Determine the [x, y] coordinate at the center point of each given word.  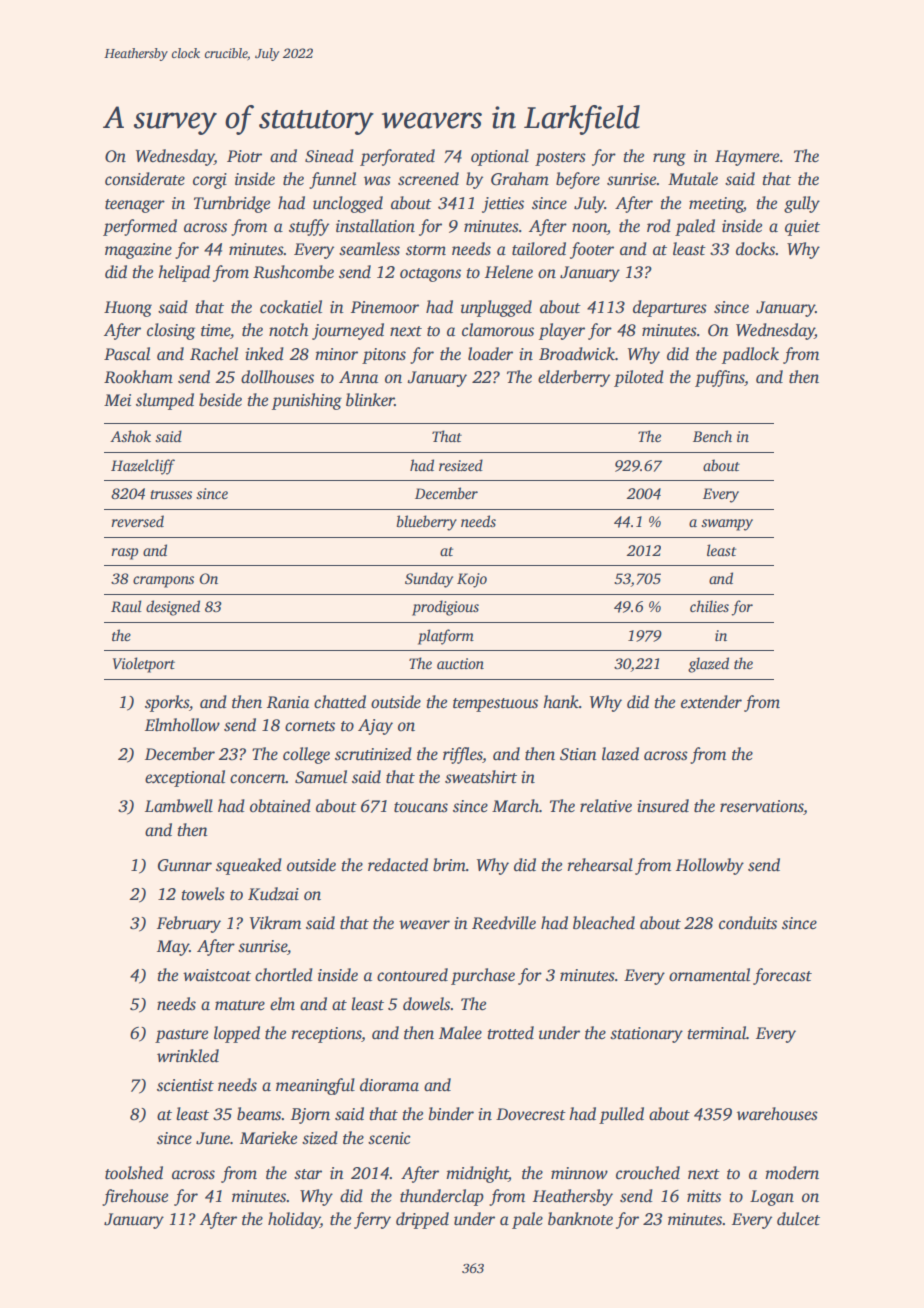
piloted [639, 378]
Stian [578, 754]
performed [140, 227]
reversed [137, 521]
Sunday [429, 580]
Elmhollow [182, 725]
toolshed [134, 1173]
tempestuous [495, 705]
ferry [372, 1220]
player [562, 331]
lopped [237, 1034]
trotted [511, 1033]
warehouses [777, 1114]
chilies [709, 606]
